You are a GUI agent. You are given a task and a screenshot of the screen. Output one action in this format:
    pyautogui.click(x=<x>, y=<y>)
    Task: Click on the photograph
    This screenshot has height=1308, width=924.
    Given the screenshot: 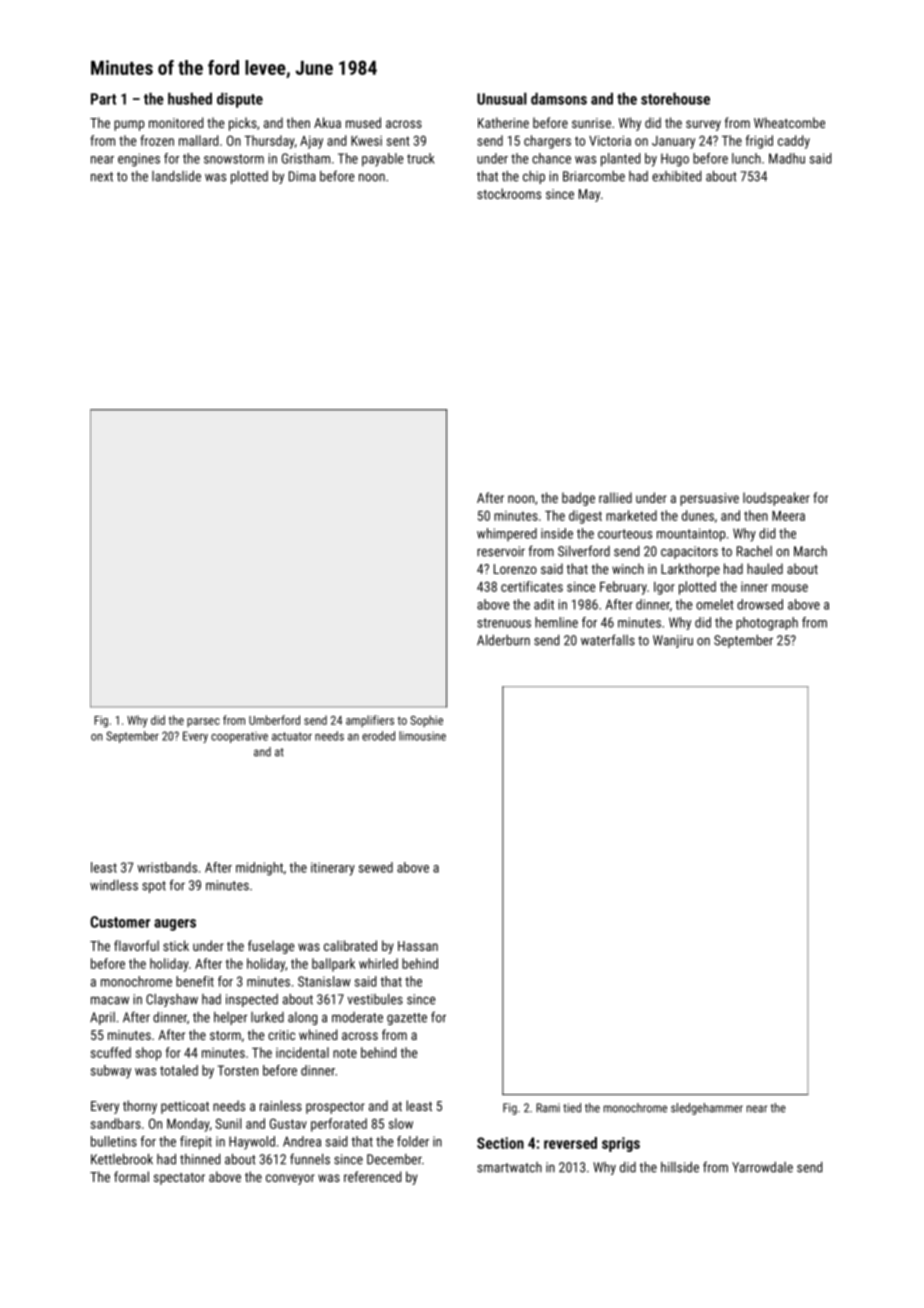 What is the action you would take?
    pyautogui.click(x=767, y=624)
